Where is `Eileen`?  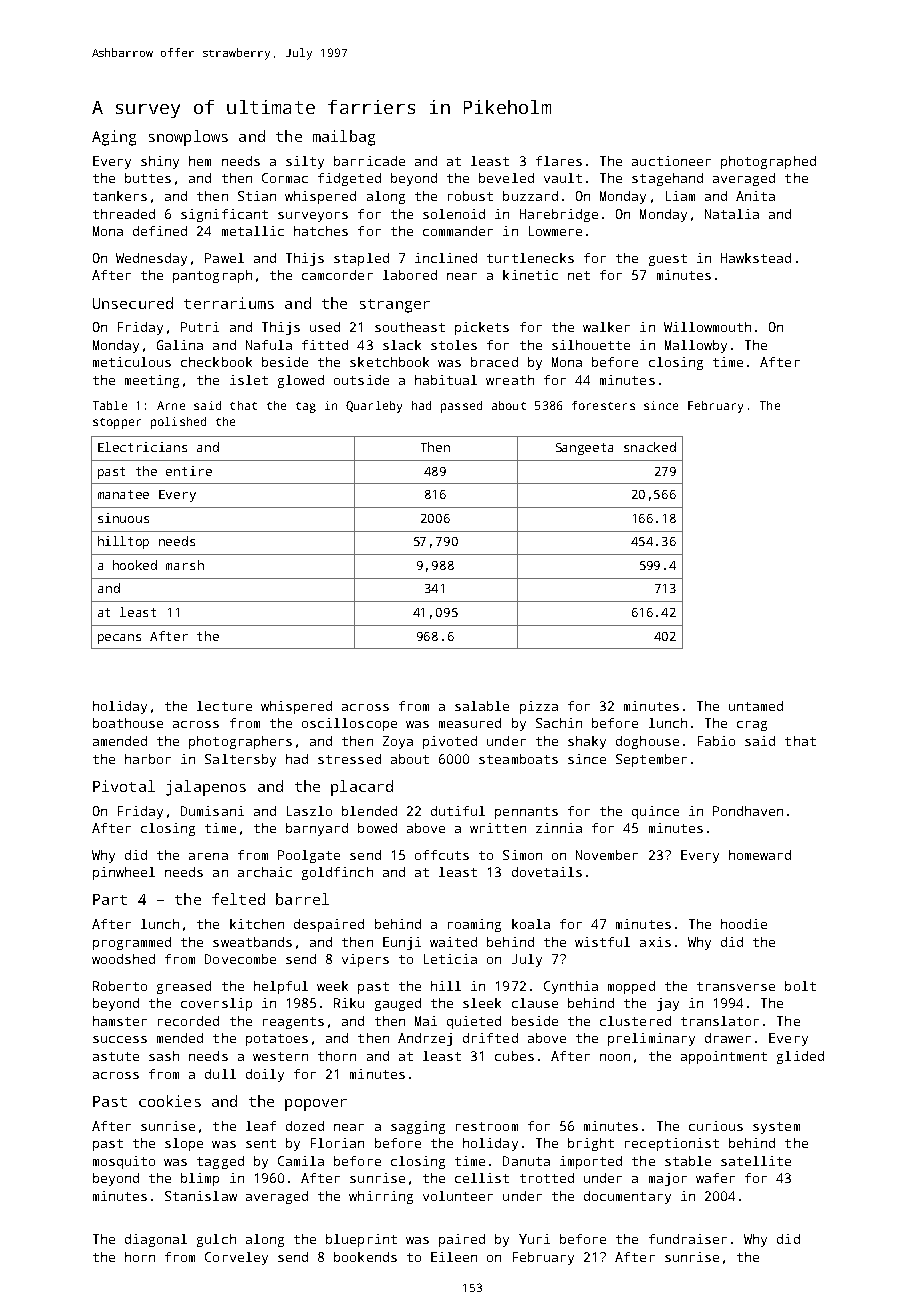 Eileen is located at coordinates (454, 1257).
